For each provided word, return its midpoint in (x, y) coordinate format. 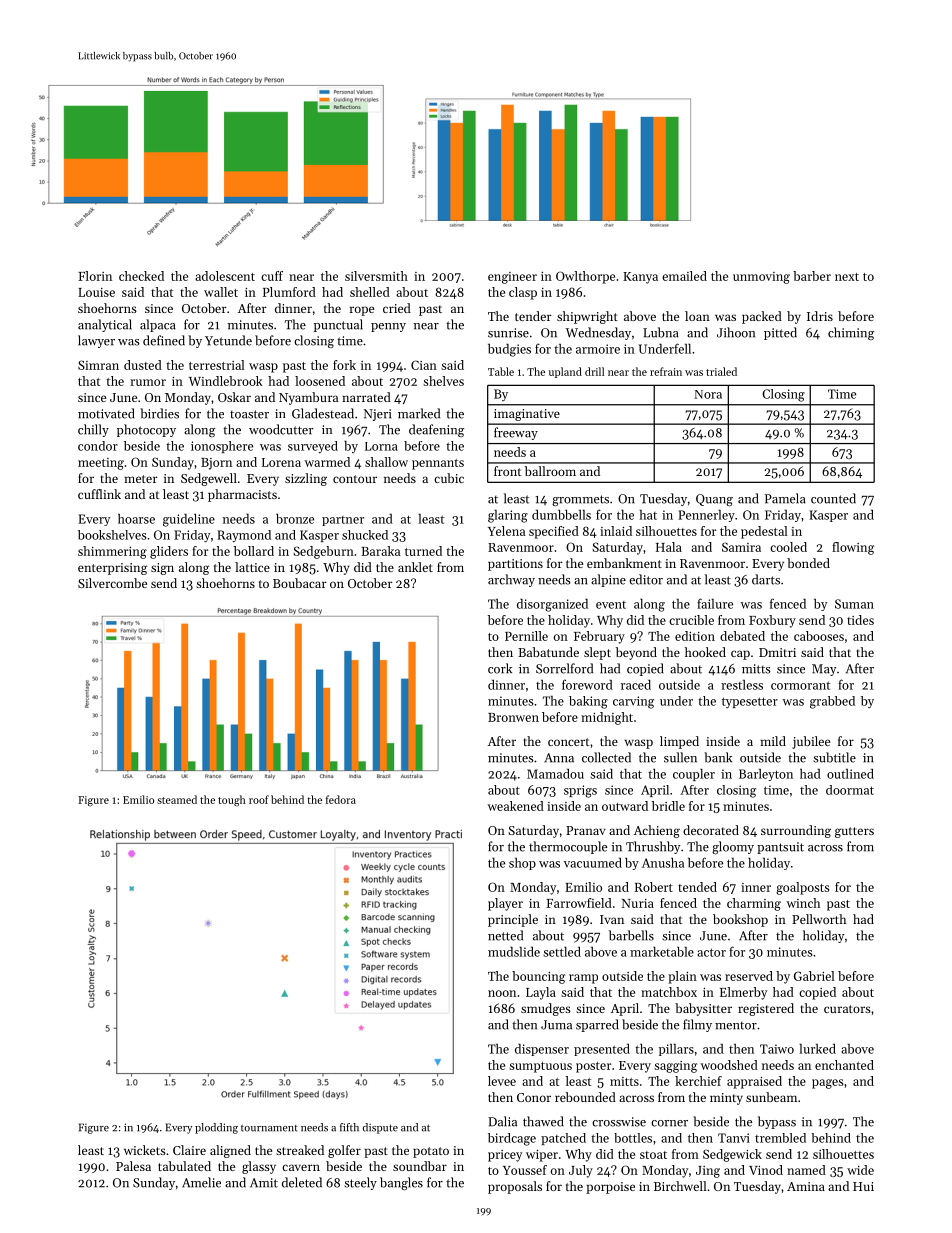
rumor (148, 382)
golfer (344, 1151)
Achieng (657, 831)
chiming (851, 333)
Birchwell (680, 1186)
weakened (516, 806)
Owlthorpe (585, 277)
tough (232, 801)
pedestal (764, 532)
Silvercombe (112, 583)
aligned (230, 1151)
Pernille (526, 636)
